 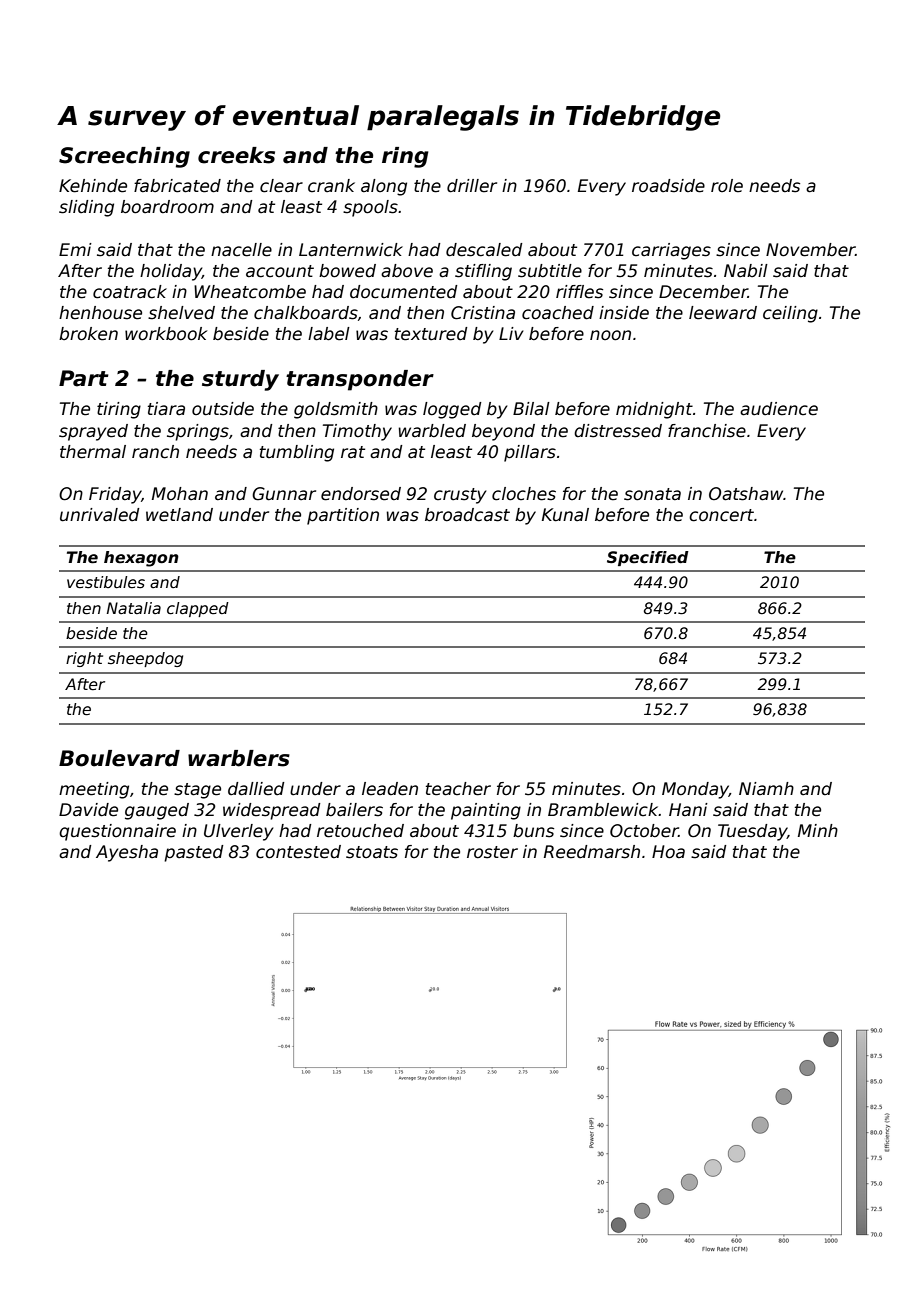 I want to click on Liv, so click(x=511, y=333).
